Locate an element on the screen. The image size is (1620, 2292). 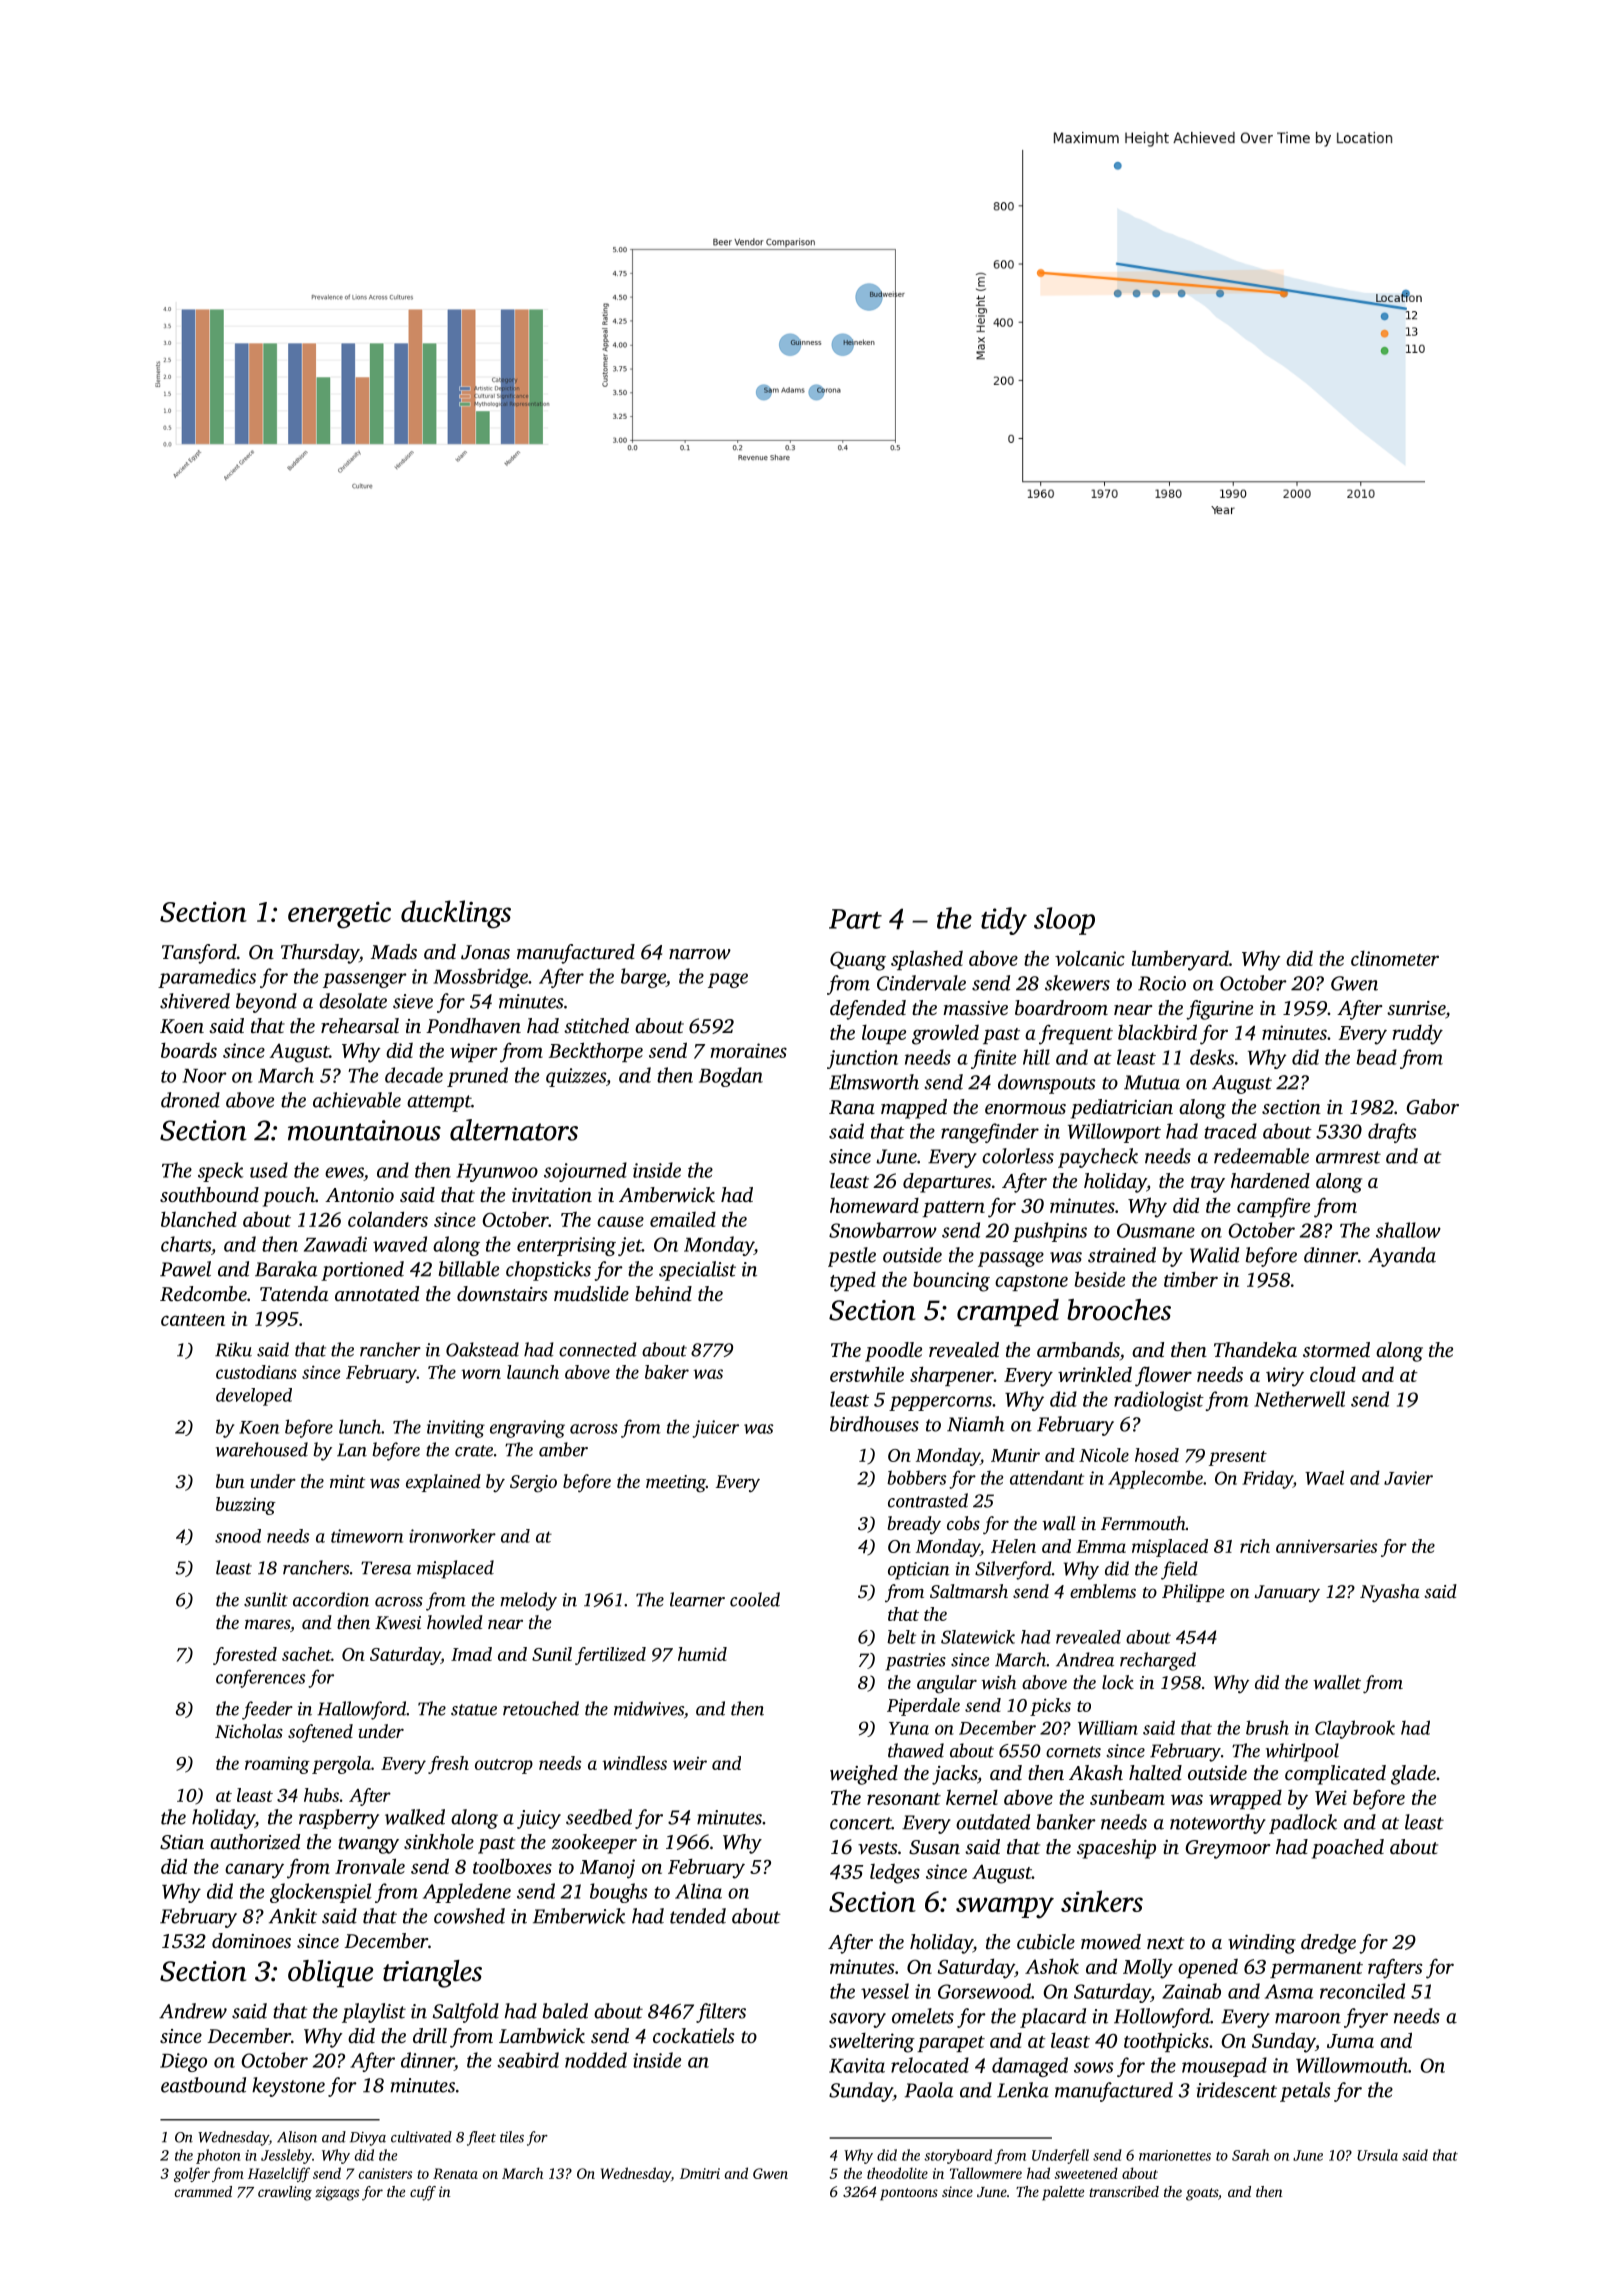
Dmitri is located at coordinates (700, 2173).
